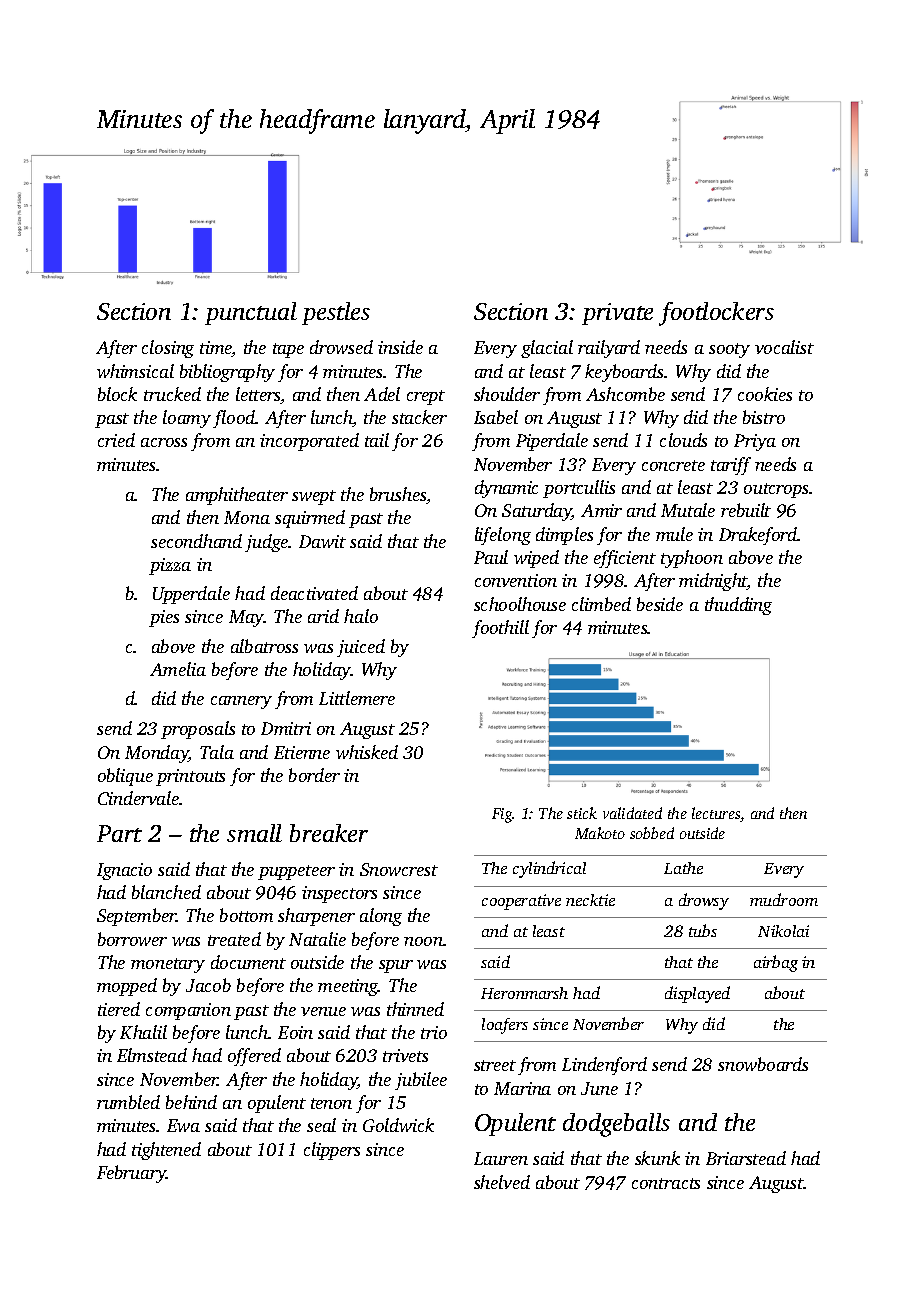  Describe the element at coordinates (764, 417) in the page. I see `bistro` at that location.
